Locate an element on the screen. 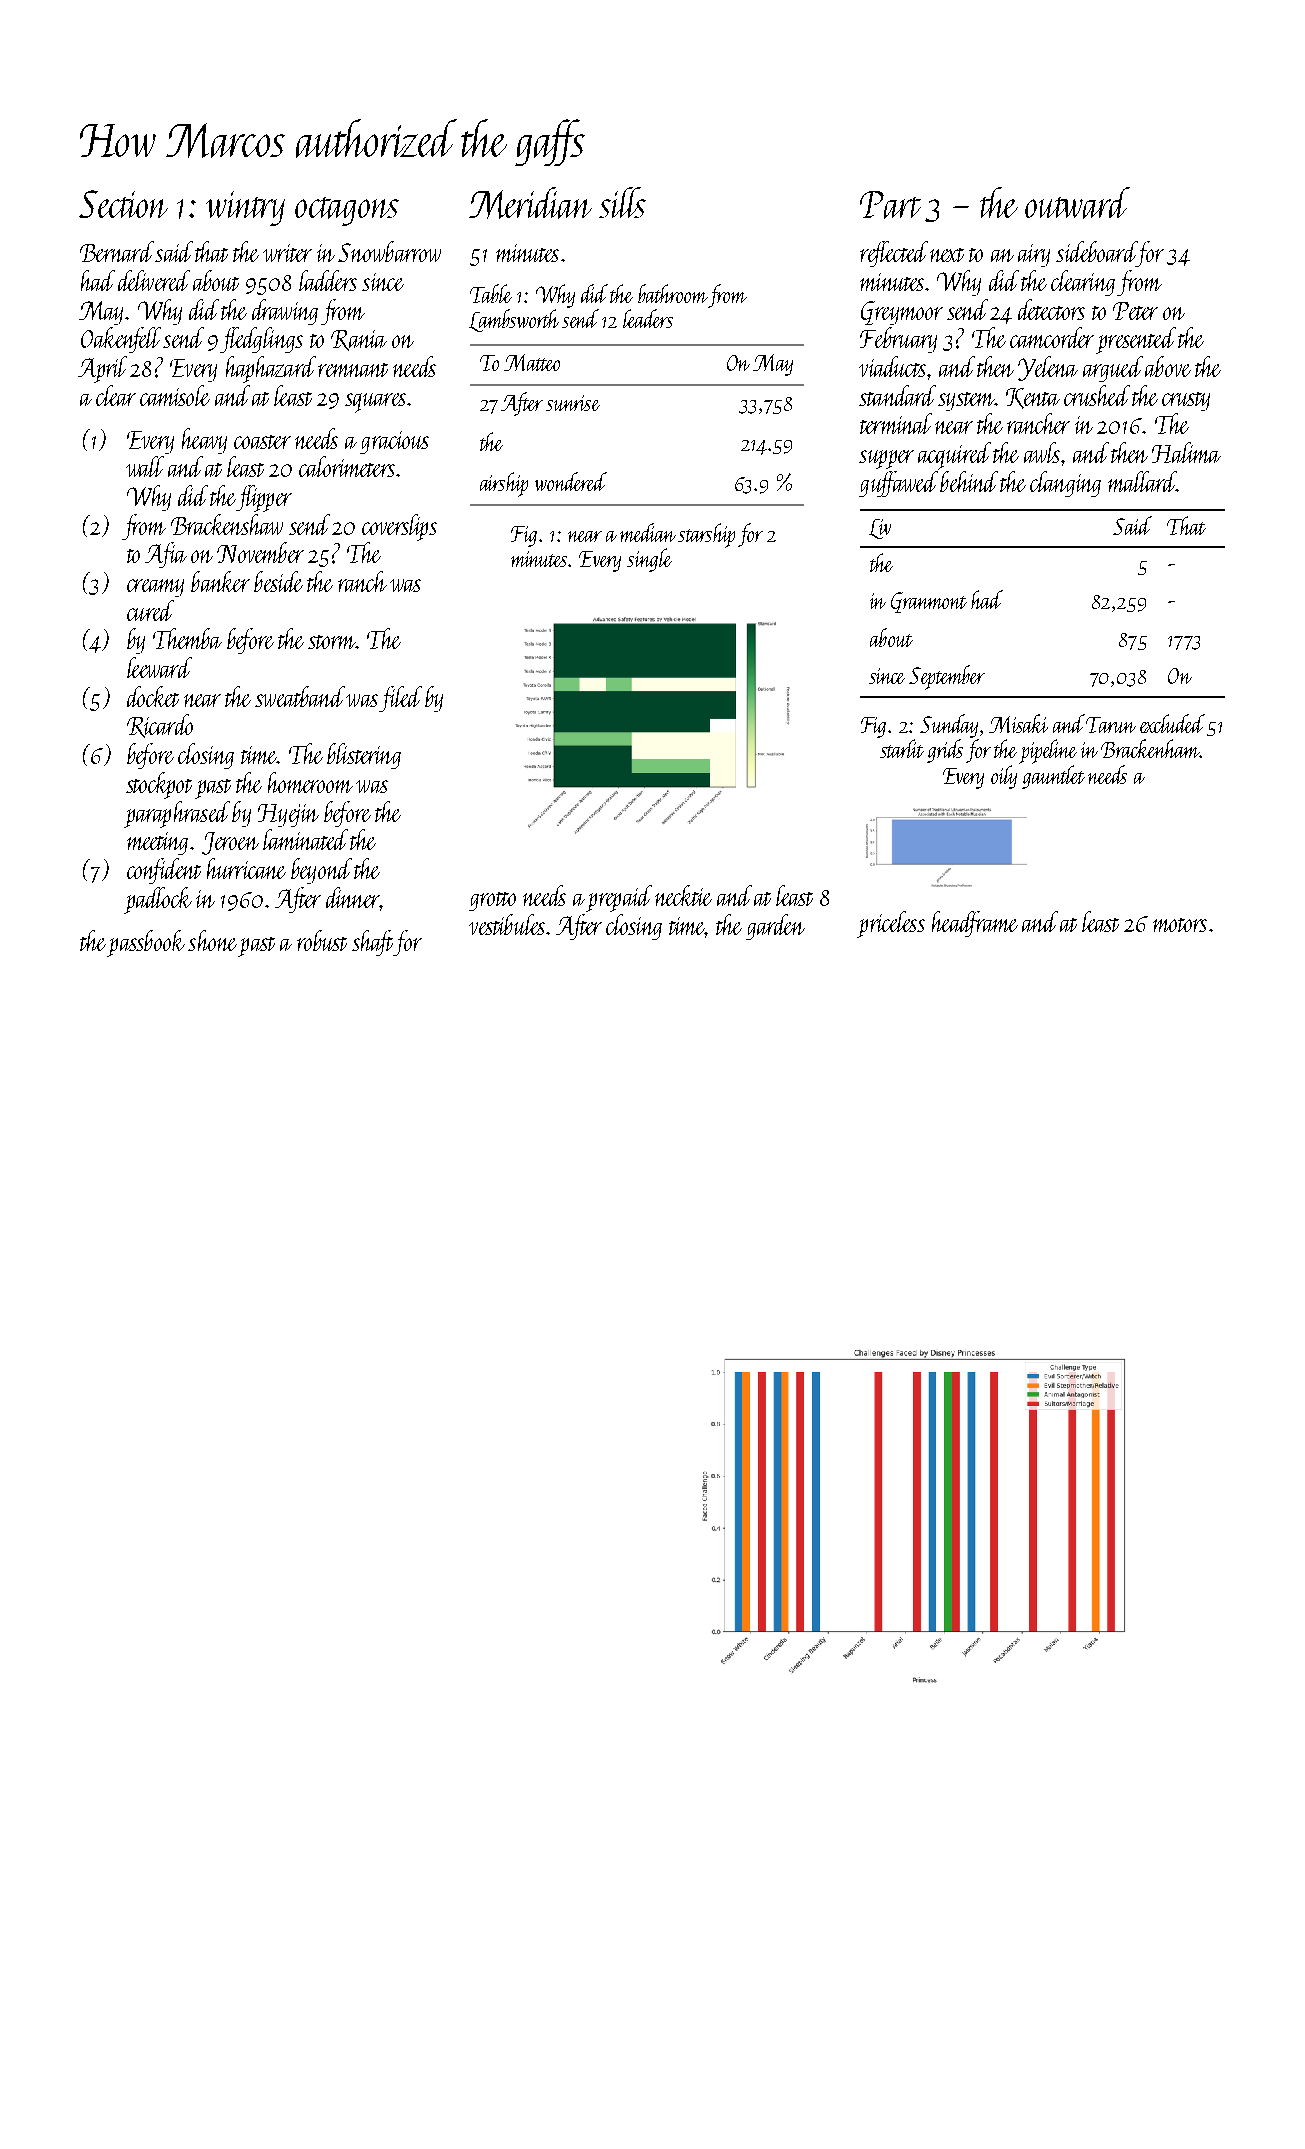 The height and width of the screenshot is (2149, 1305). stockpot is located at coordinates (159, 785).
